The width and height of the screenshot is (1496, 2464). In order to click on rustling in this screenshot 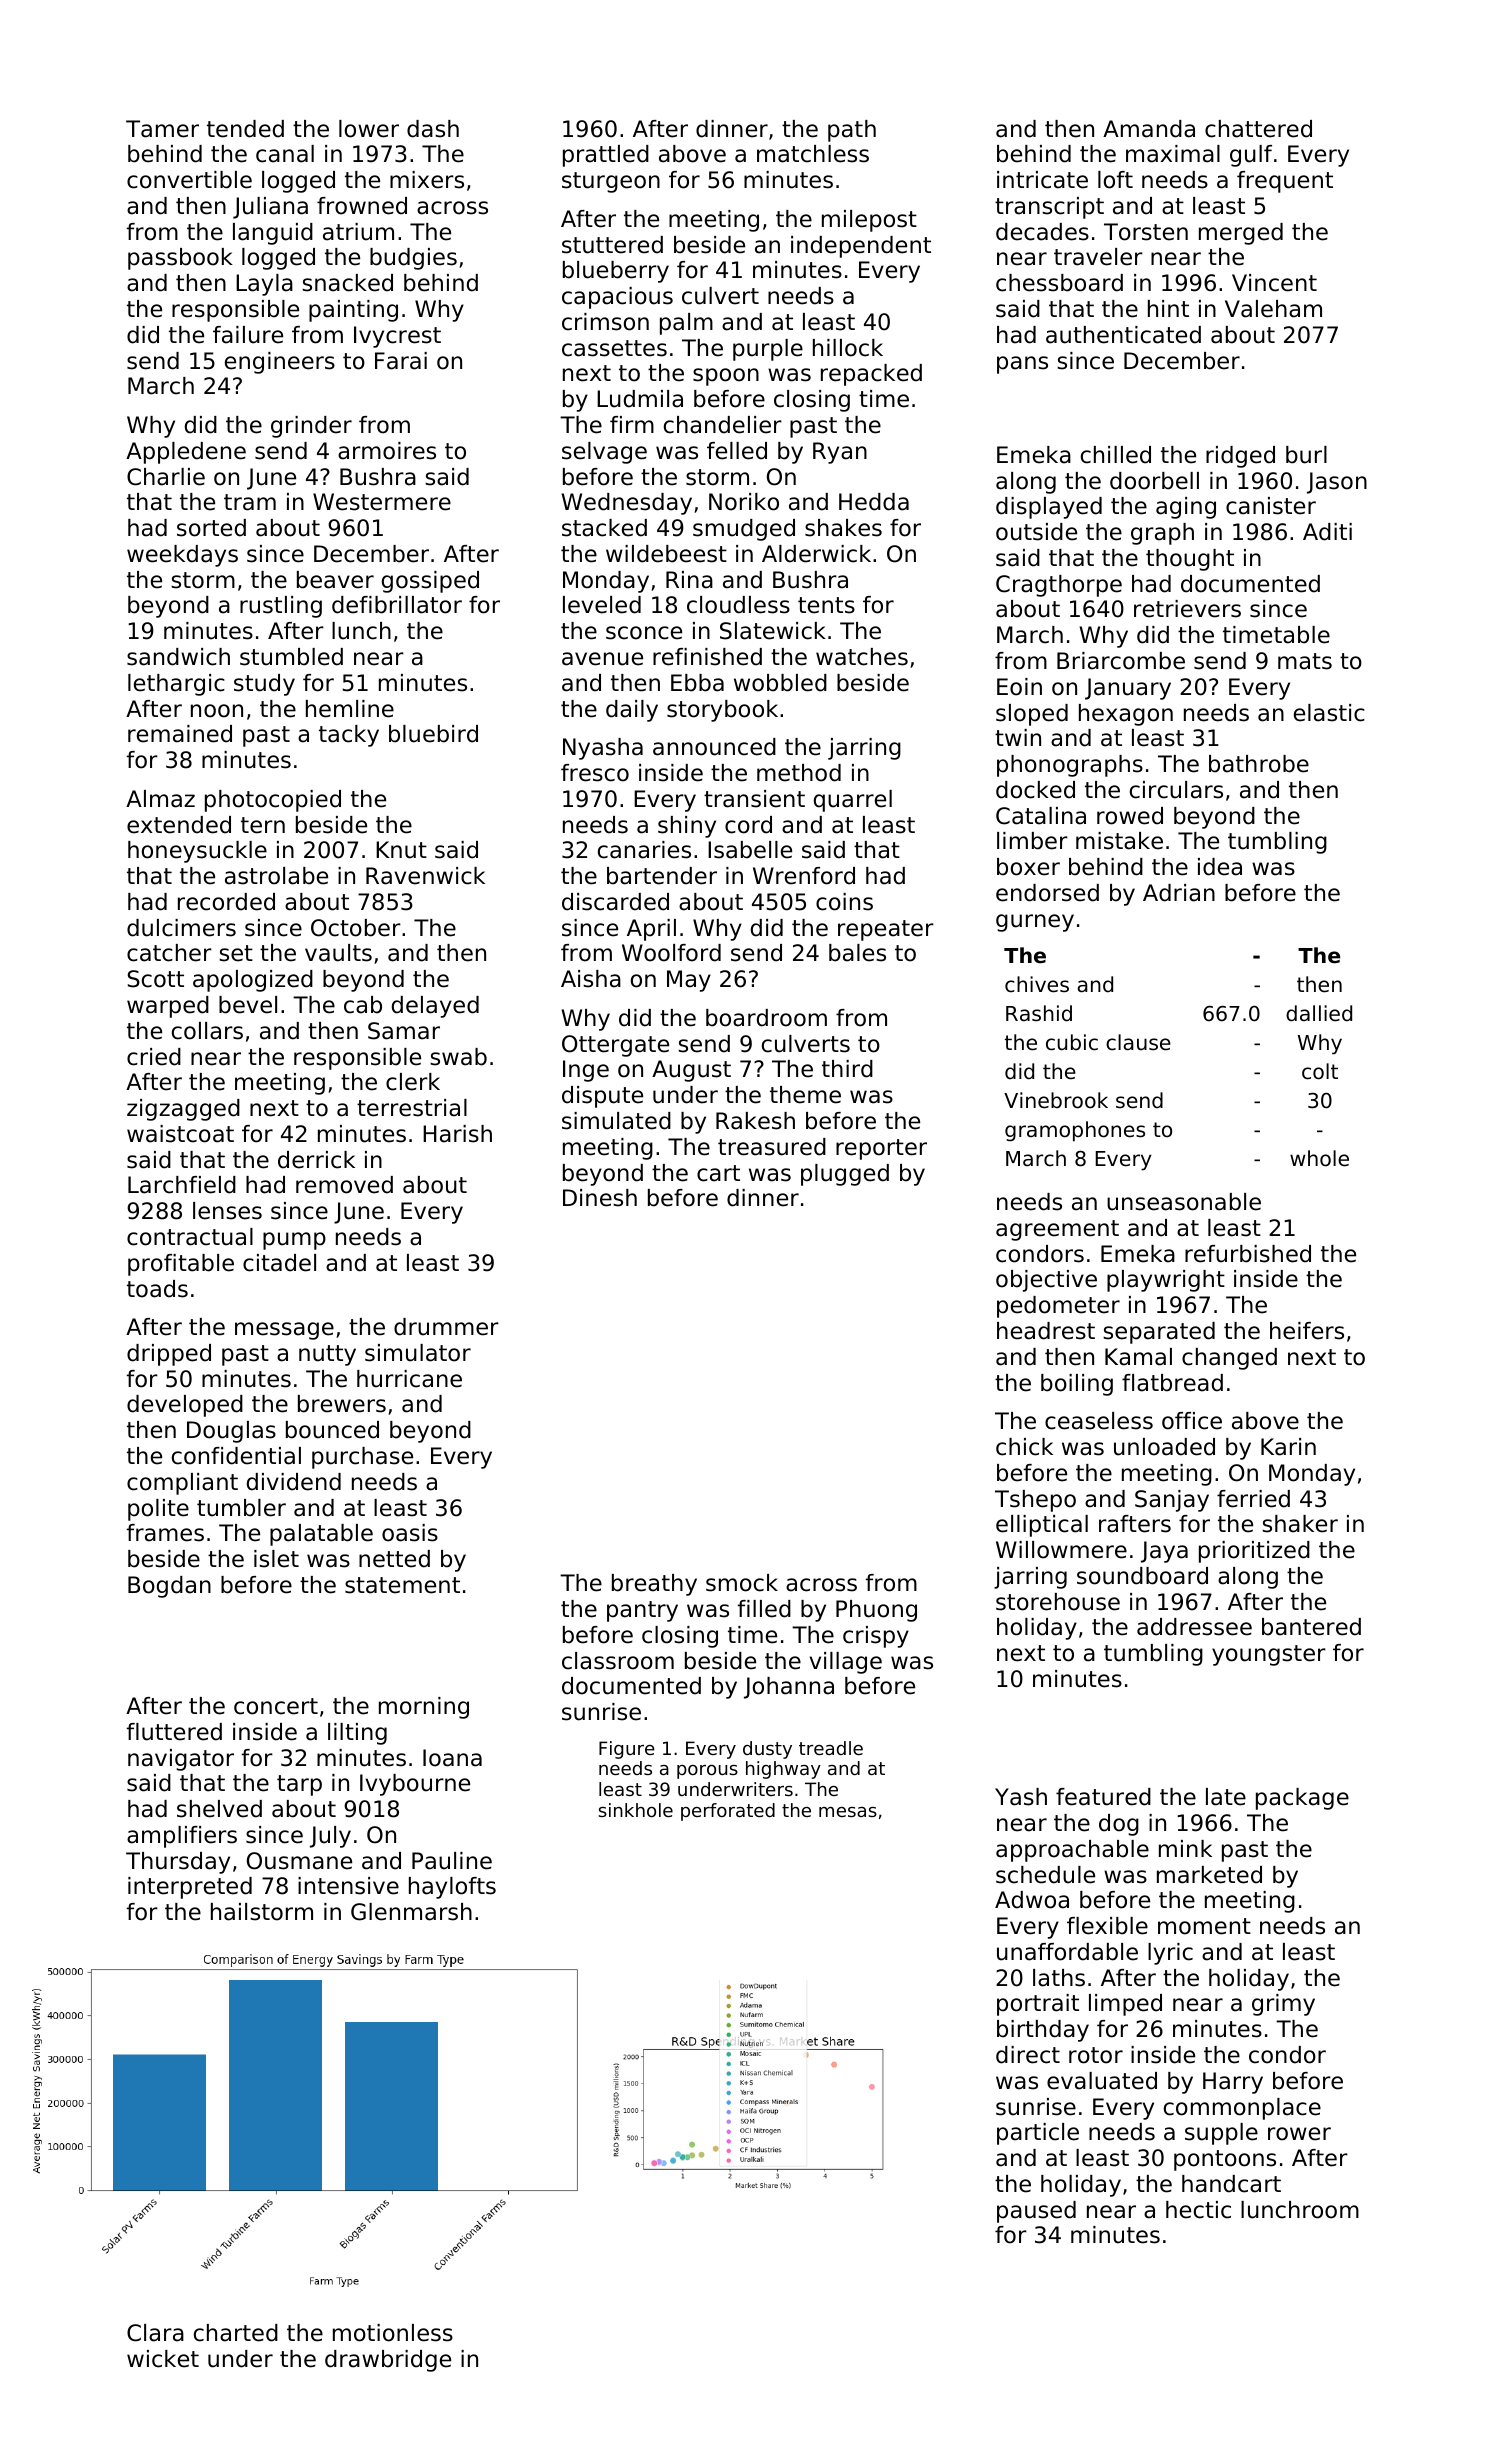, I will do `click(281, 607)`.
